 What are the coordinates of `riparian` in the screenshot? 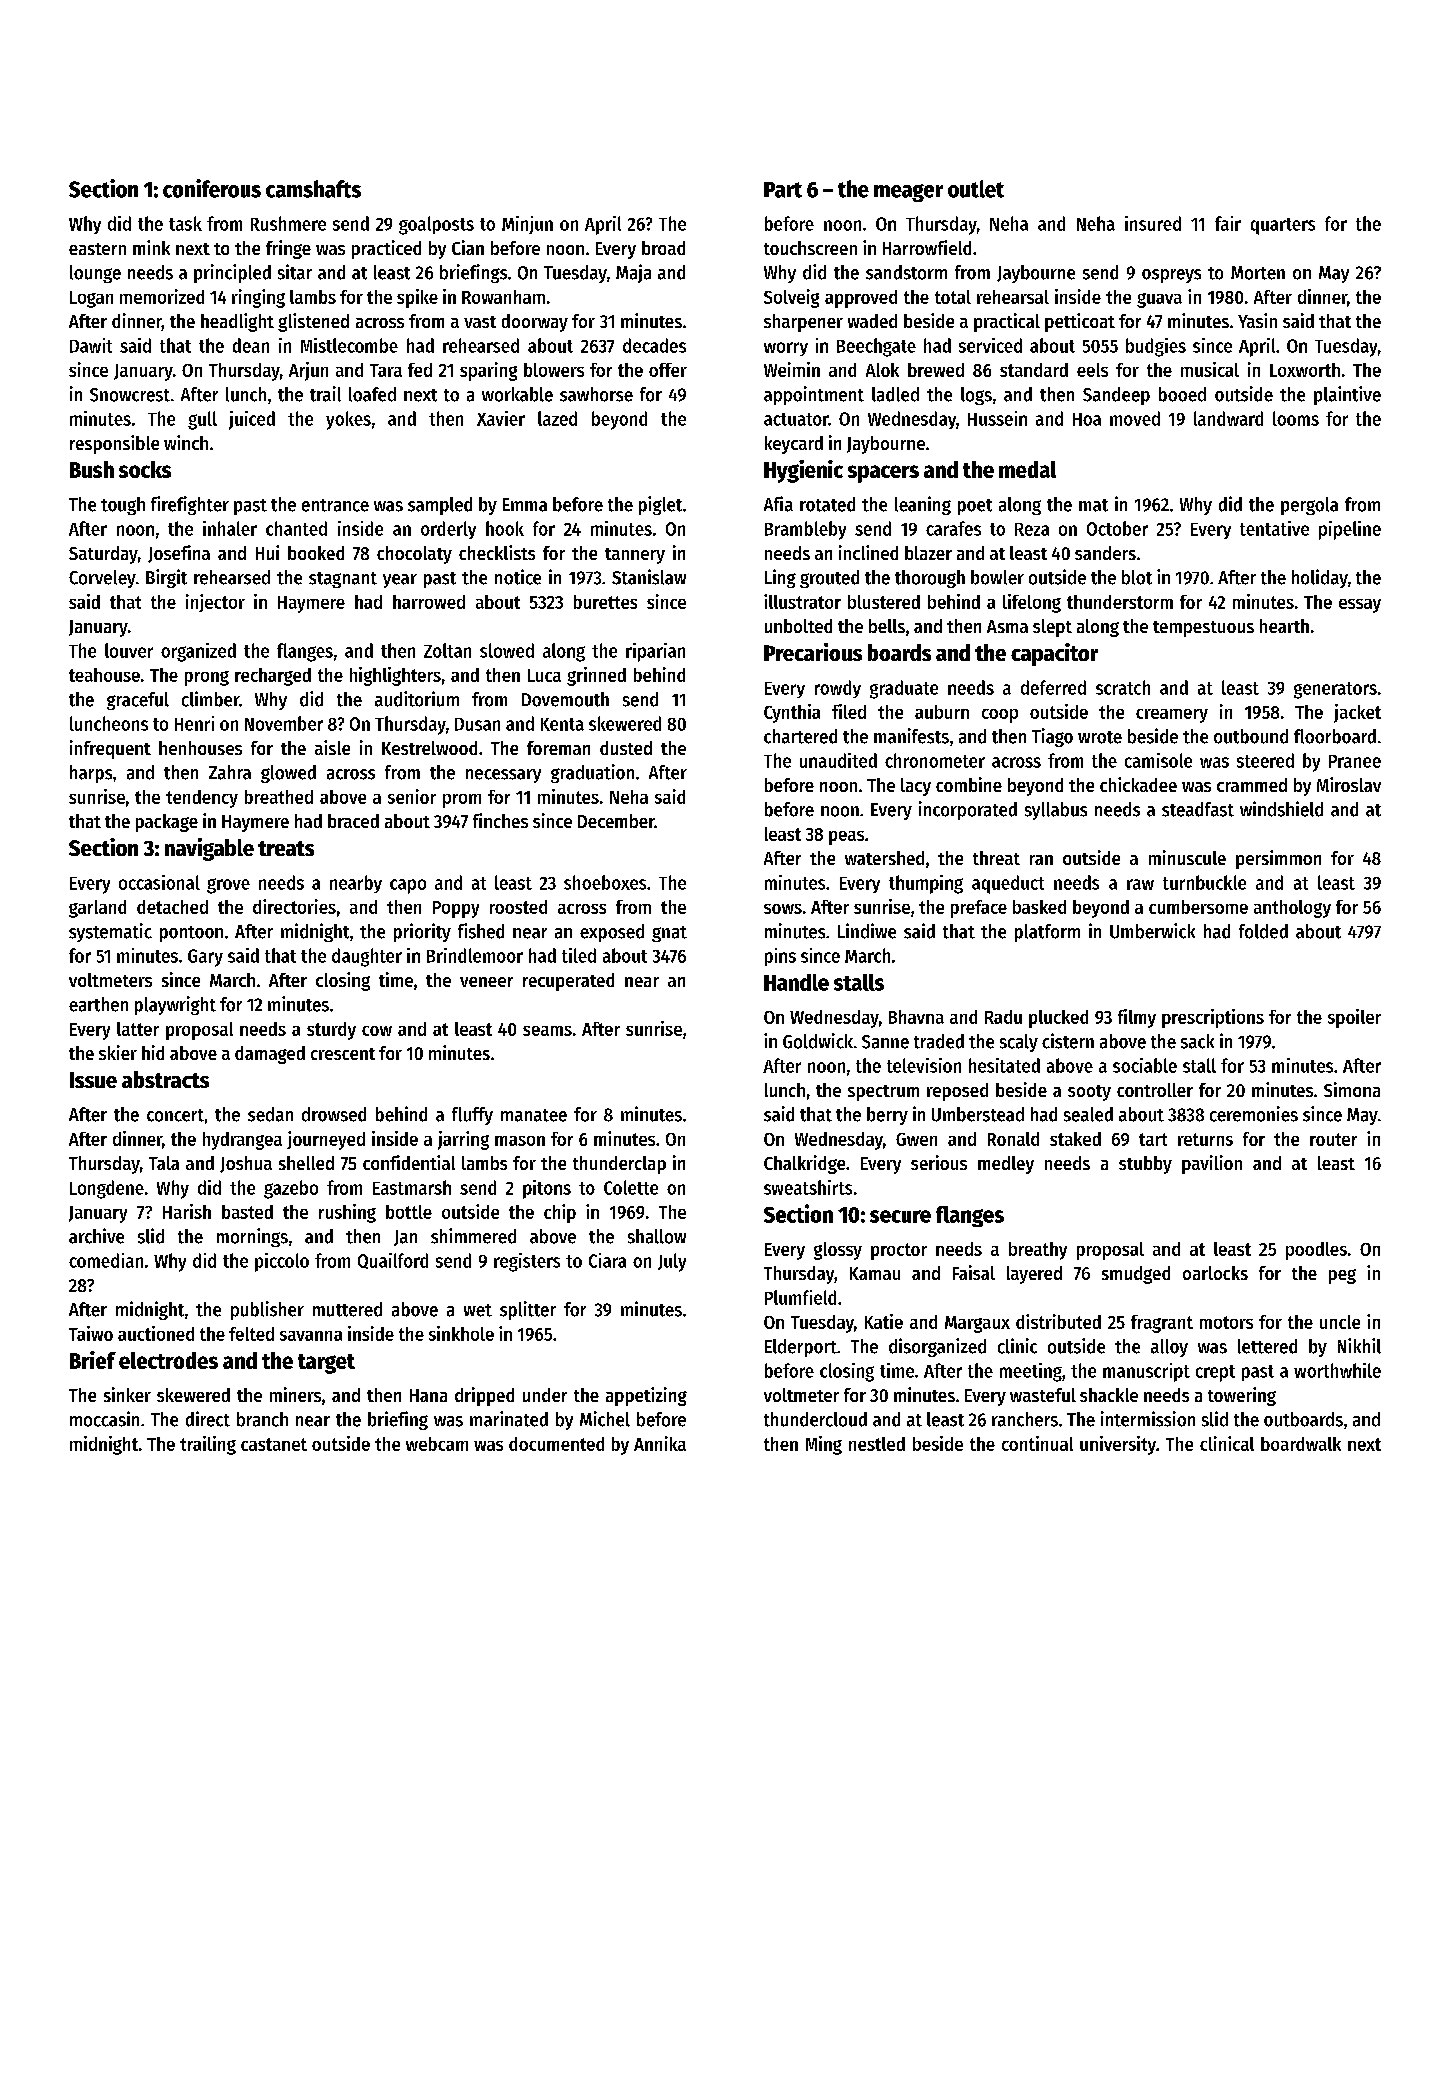 It's located at (655, 652).
